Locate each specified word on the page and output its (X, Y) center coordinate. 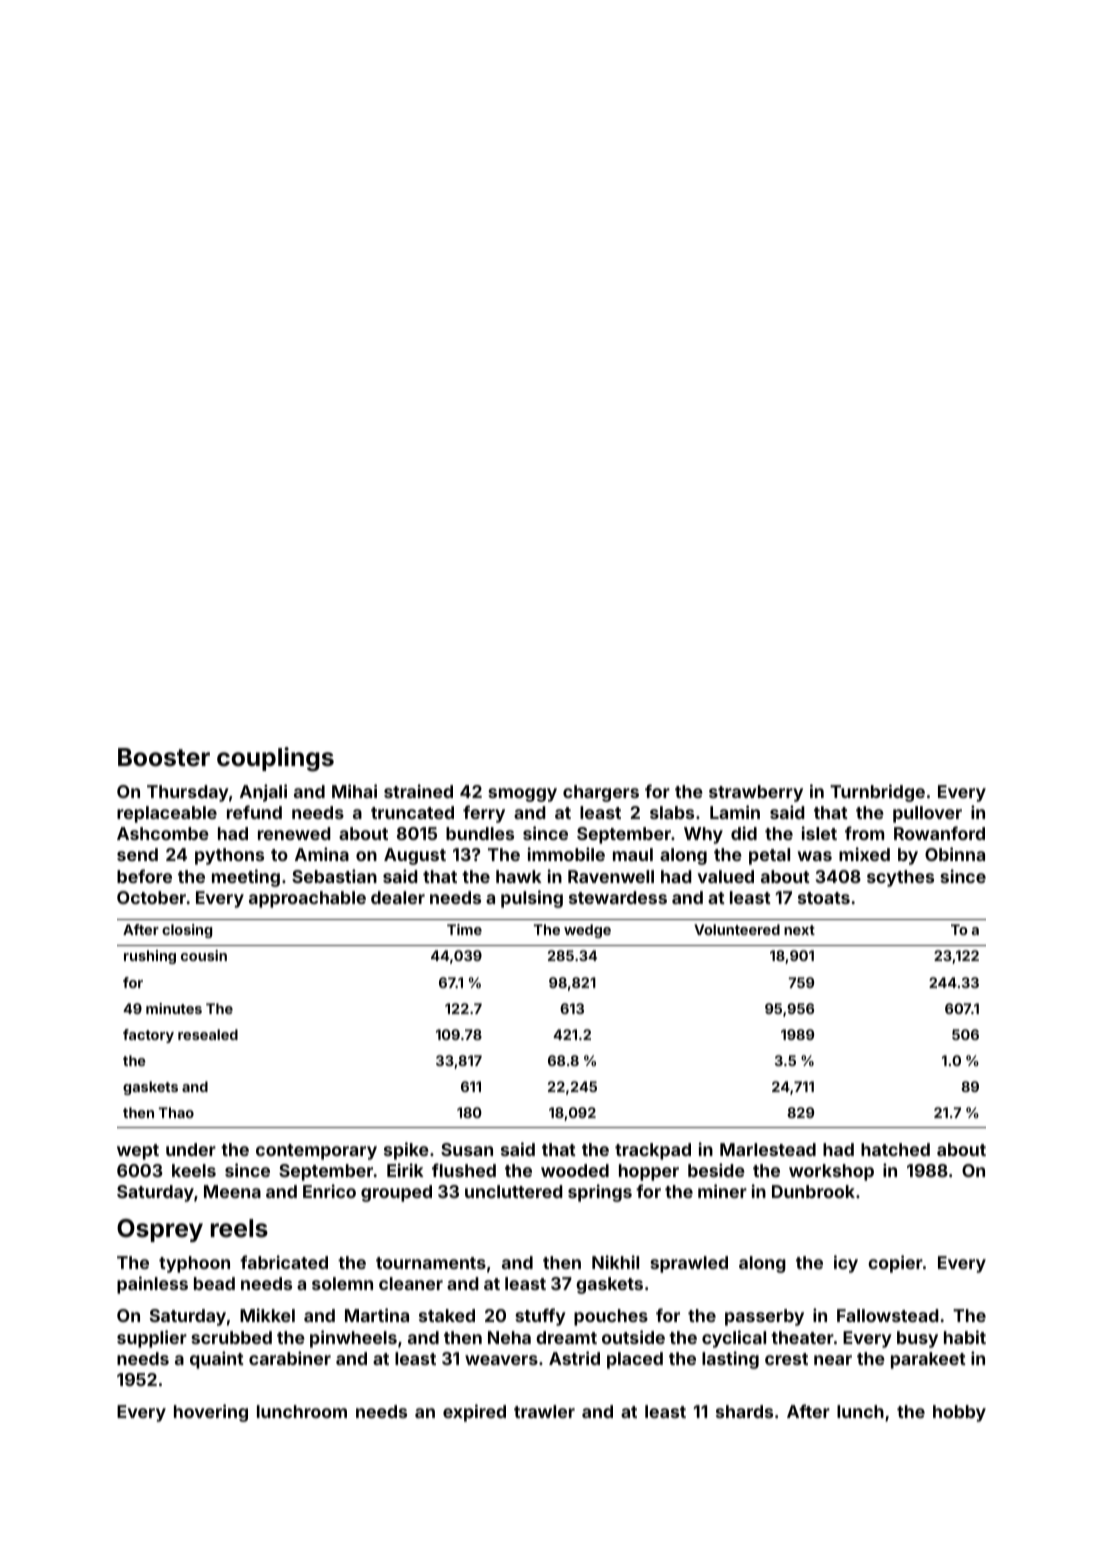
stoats (824, 898)
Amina (322, 854)
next (799, 930)
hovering (211, 1413)
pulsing (532, 899)
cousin (204, 955)
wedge (587, 931)
